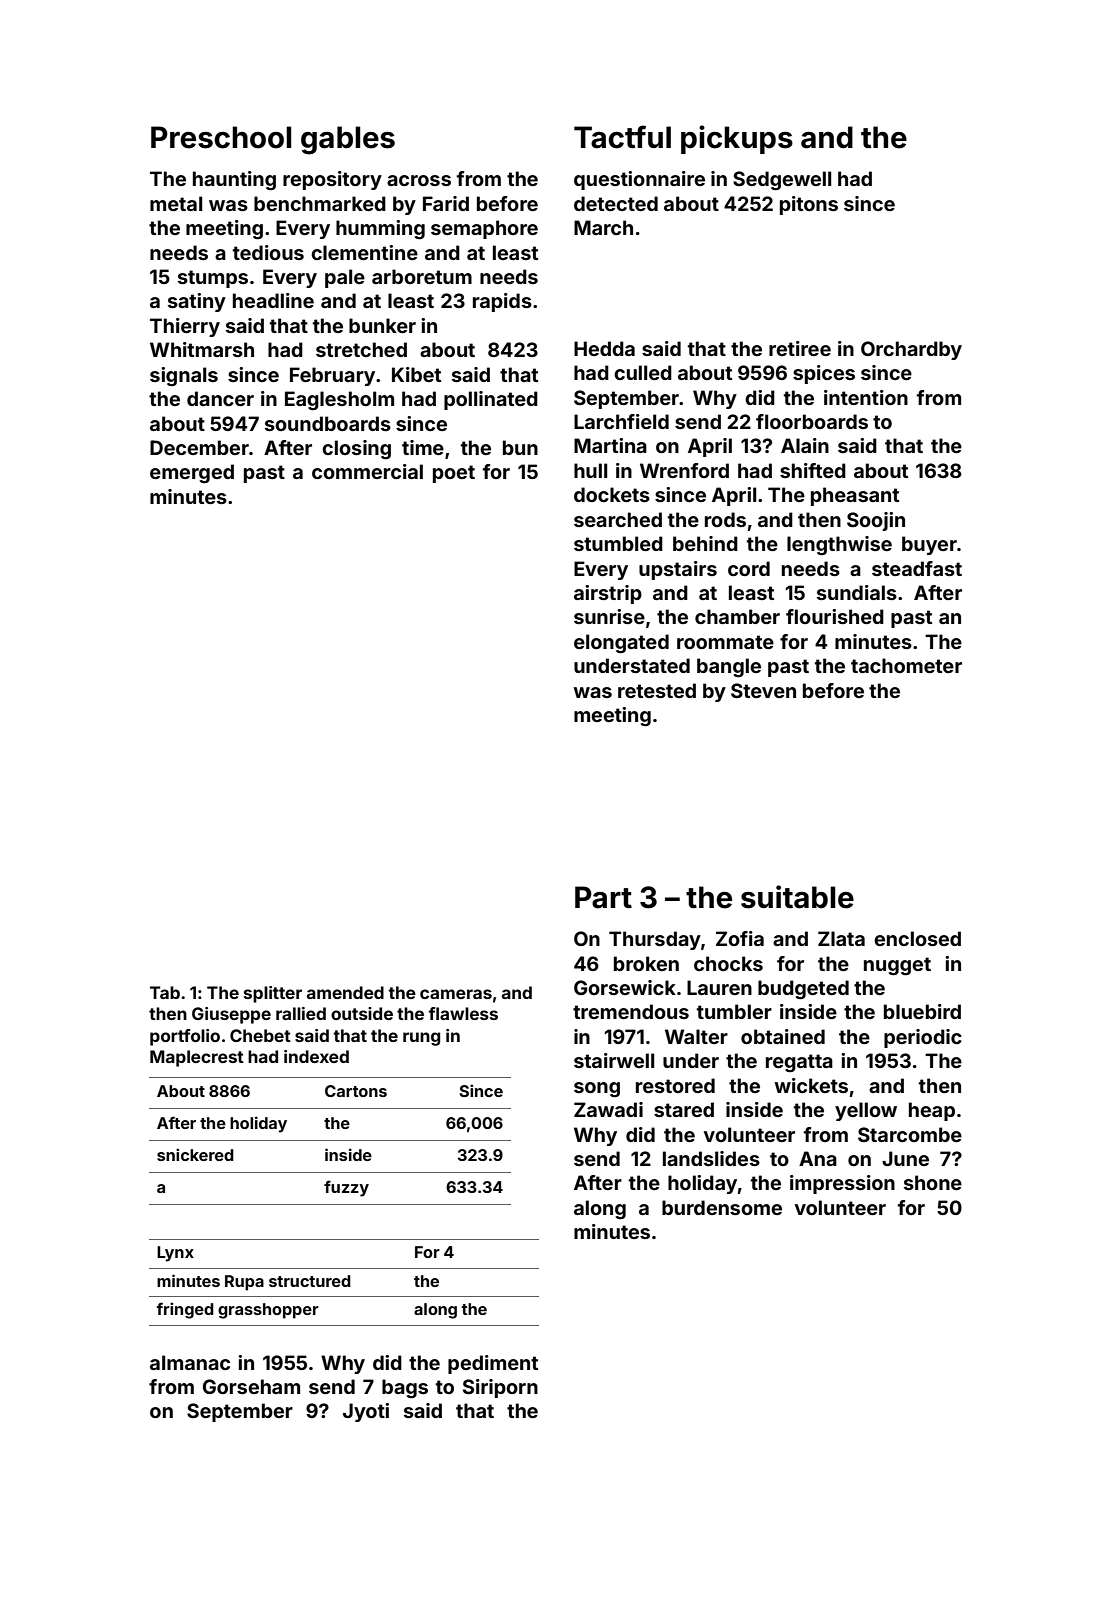 The image size is (1112, 1610). What do you see at coordinates (310, 1281) in the document?
I see `structured` at bounding box center [310, 1281].
